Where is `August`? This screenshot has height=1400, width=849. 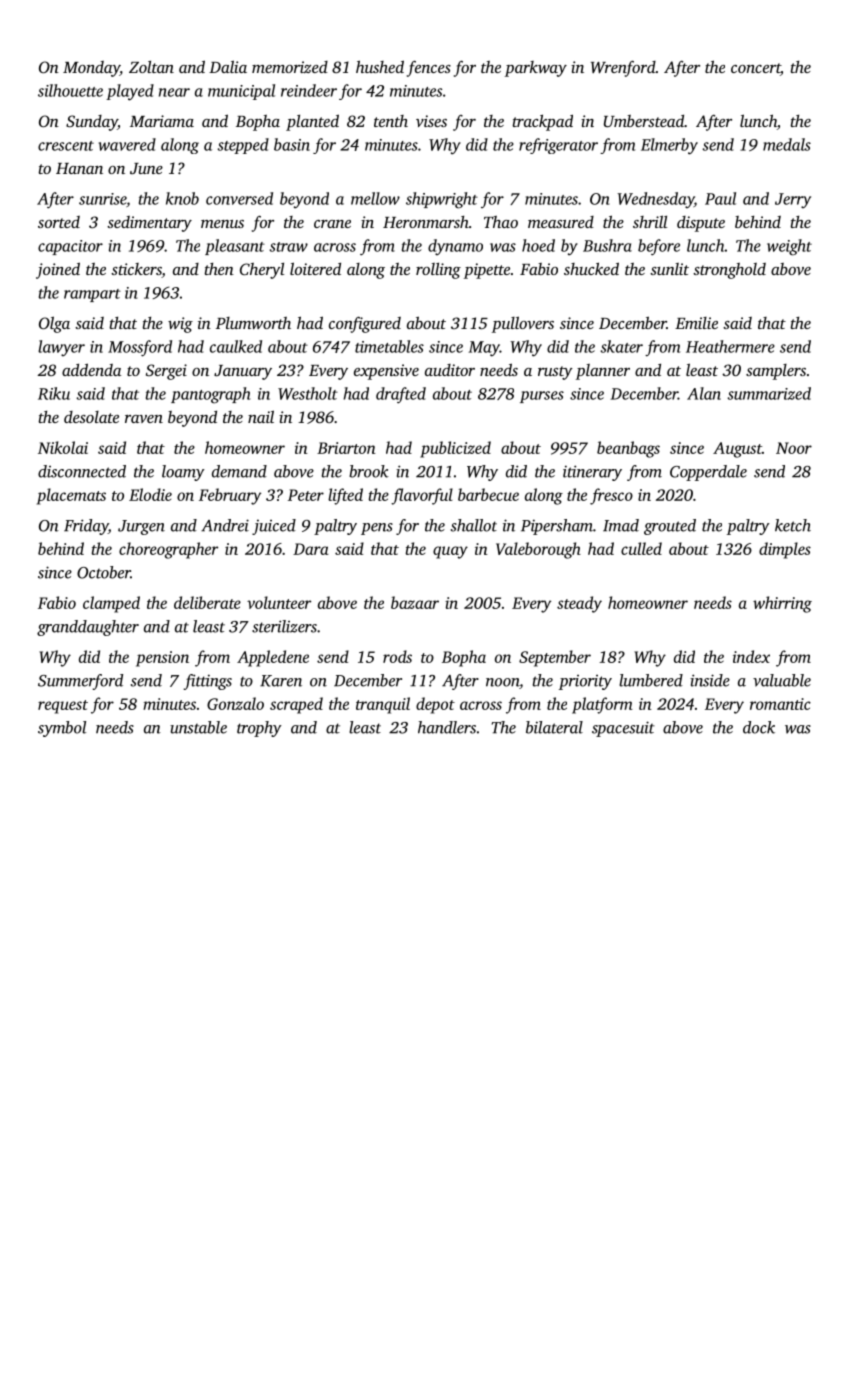
August is located at coordinates (737, 450).
